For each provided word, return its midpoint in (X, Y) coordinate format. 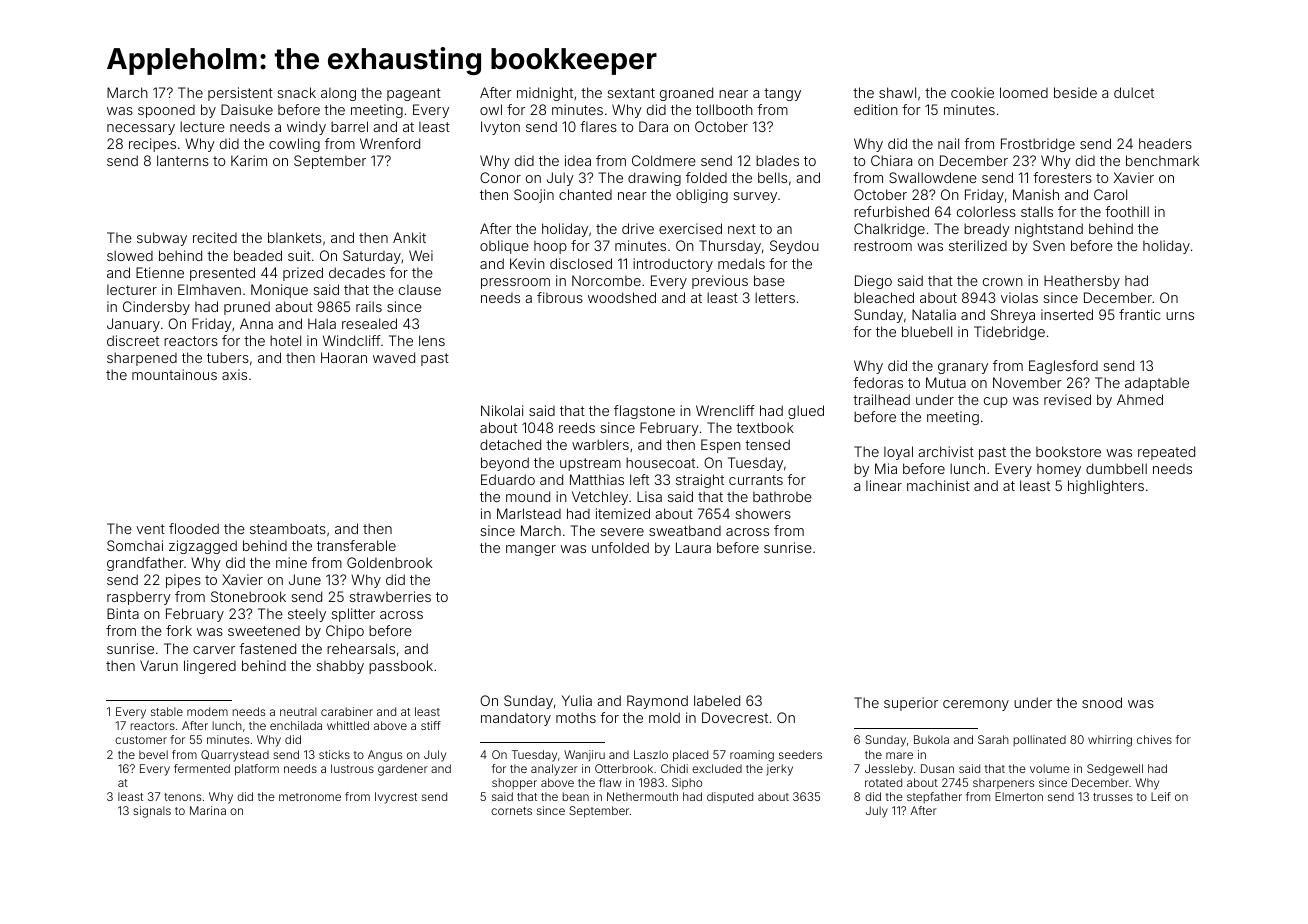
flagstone (644, 412)
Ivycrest (396, 798)
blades (777, 160)
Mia (886, 468)
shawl (897, 92)
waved (394, 357)
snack (296, 92)
